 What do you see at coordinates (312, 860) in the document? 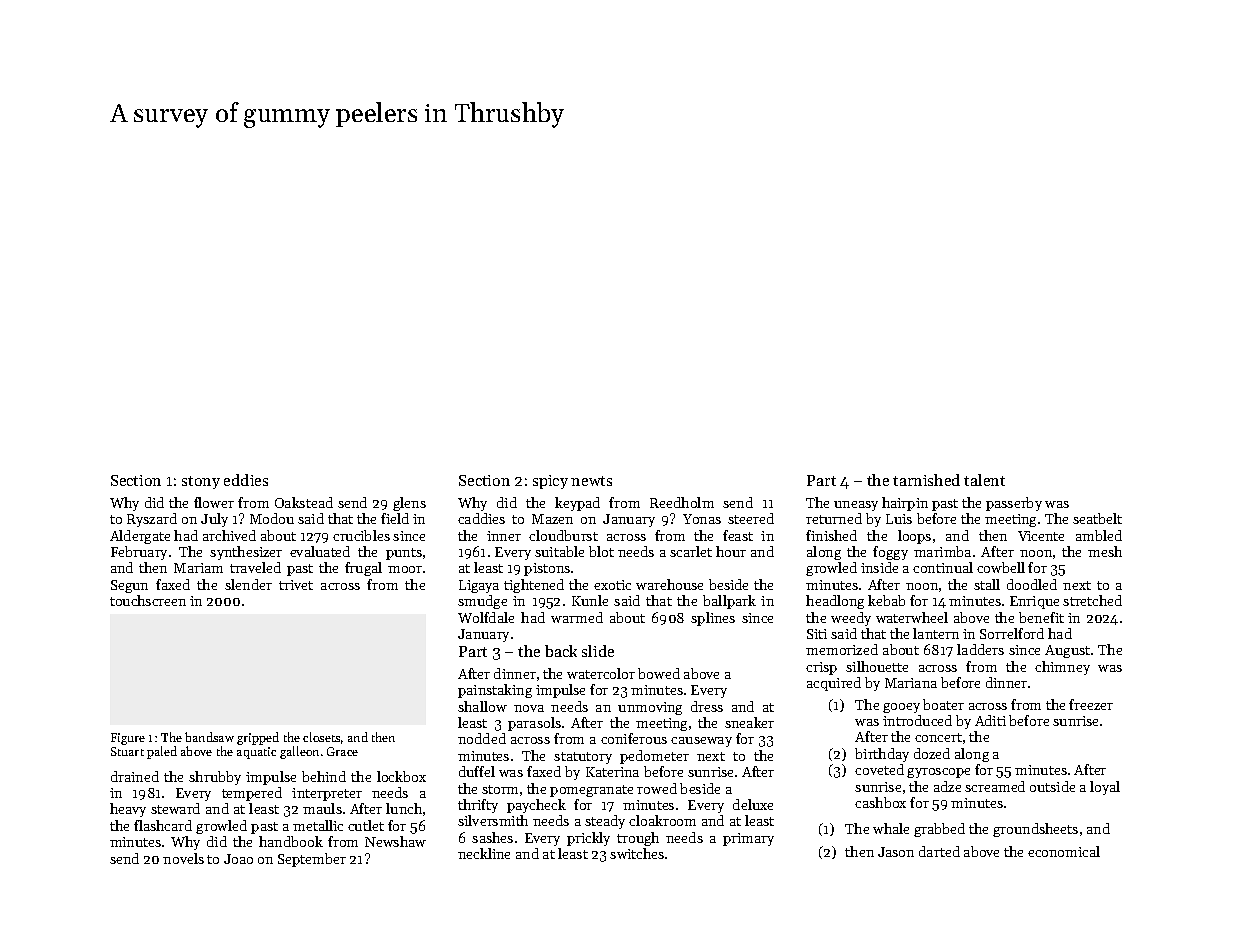
I see `September` at bounding box center [312, 860].
